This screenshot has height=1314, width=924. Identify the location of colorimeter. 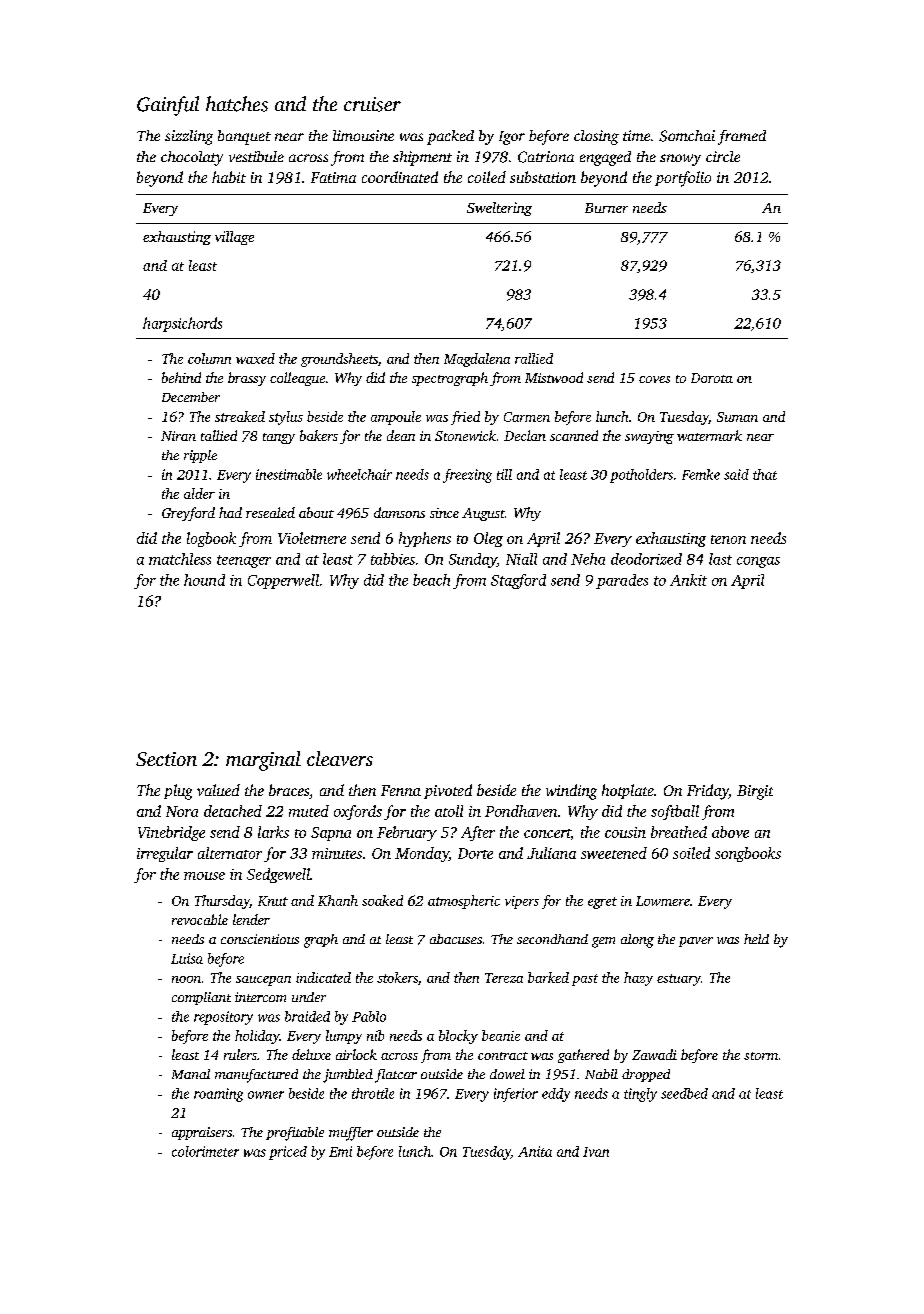
(205, 1151).
